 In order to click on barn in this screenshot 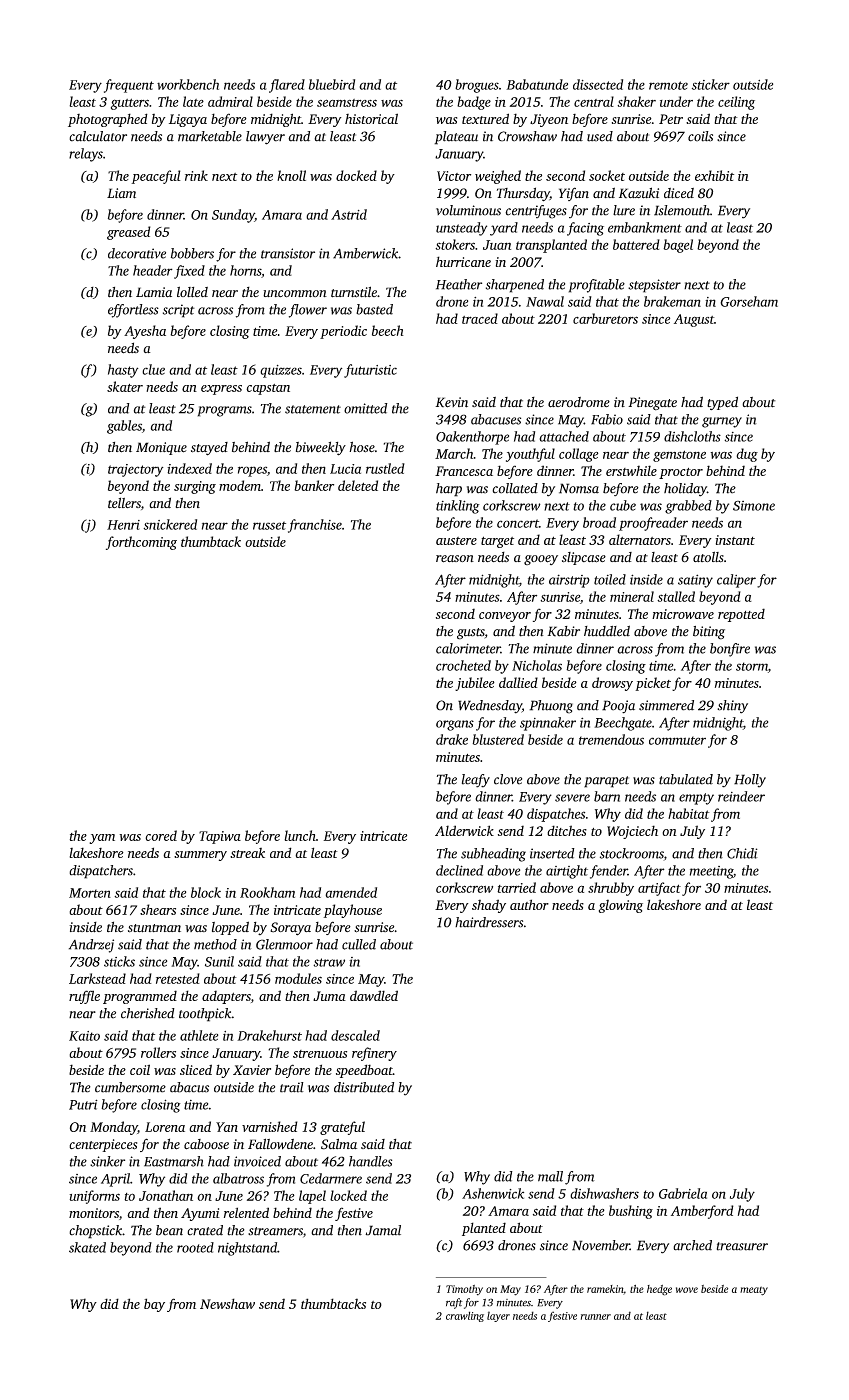, I will do `click(607, 796)`.
